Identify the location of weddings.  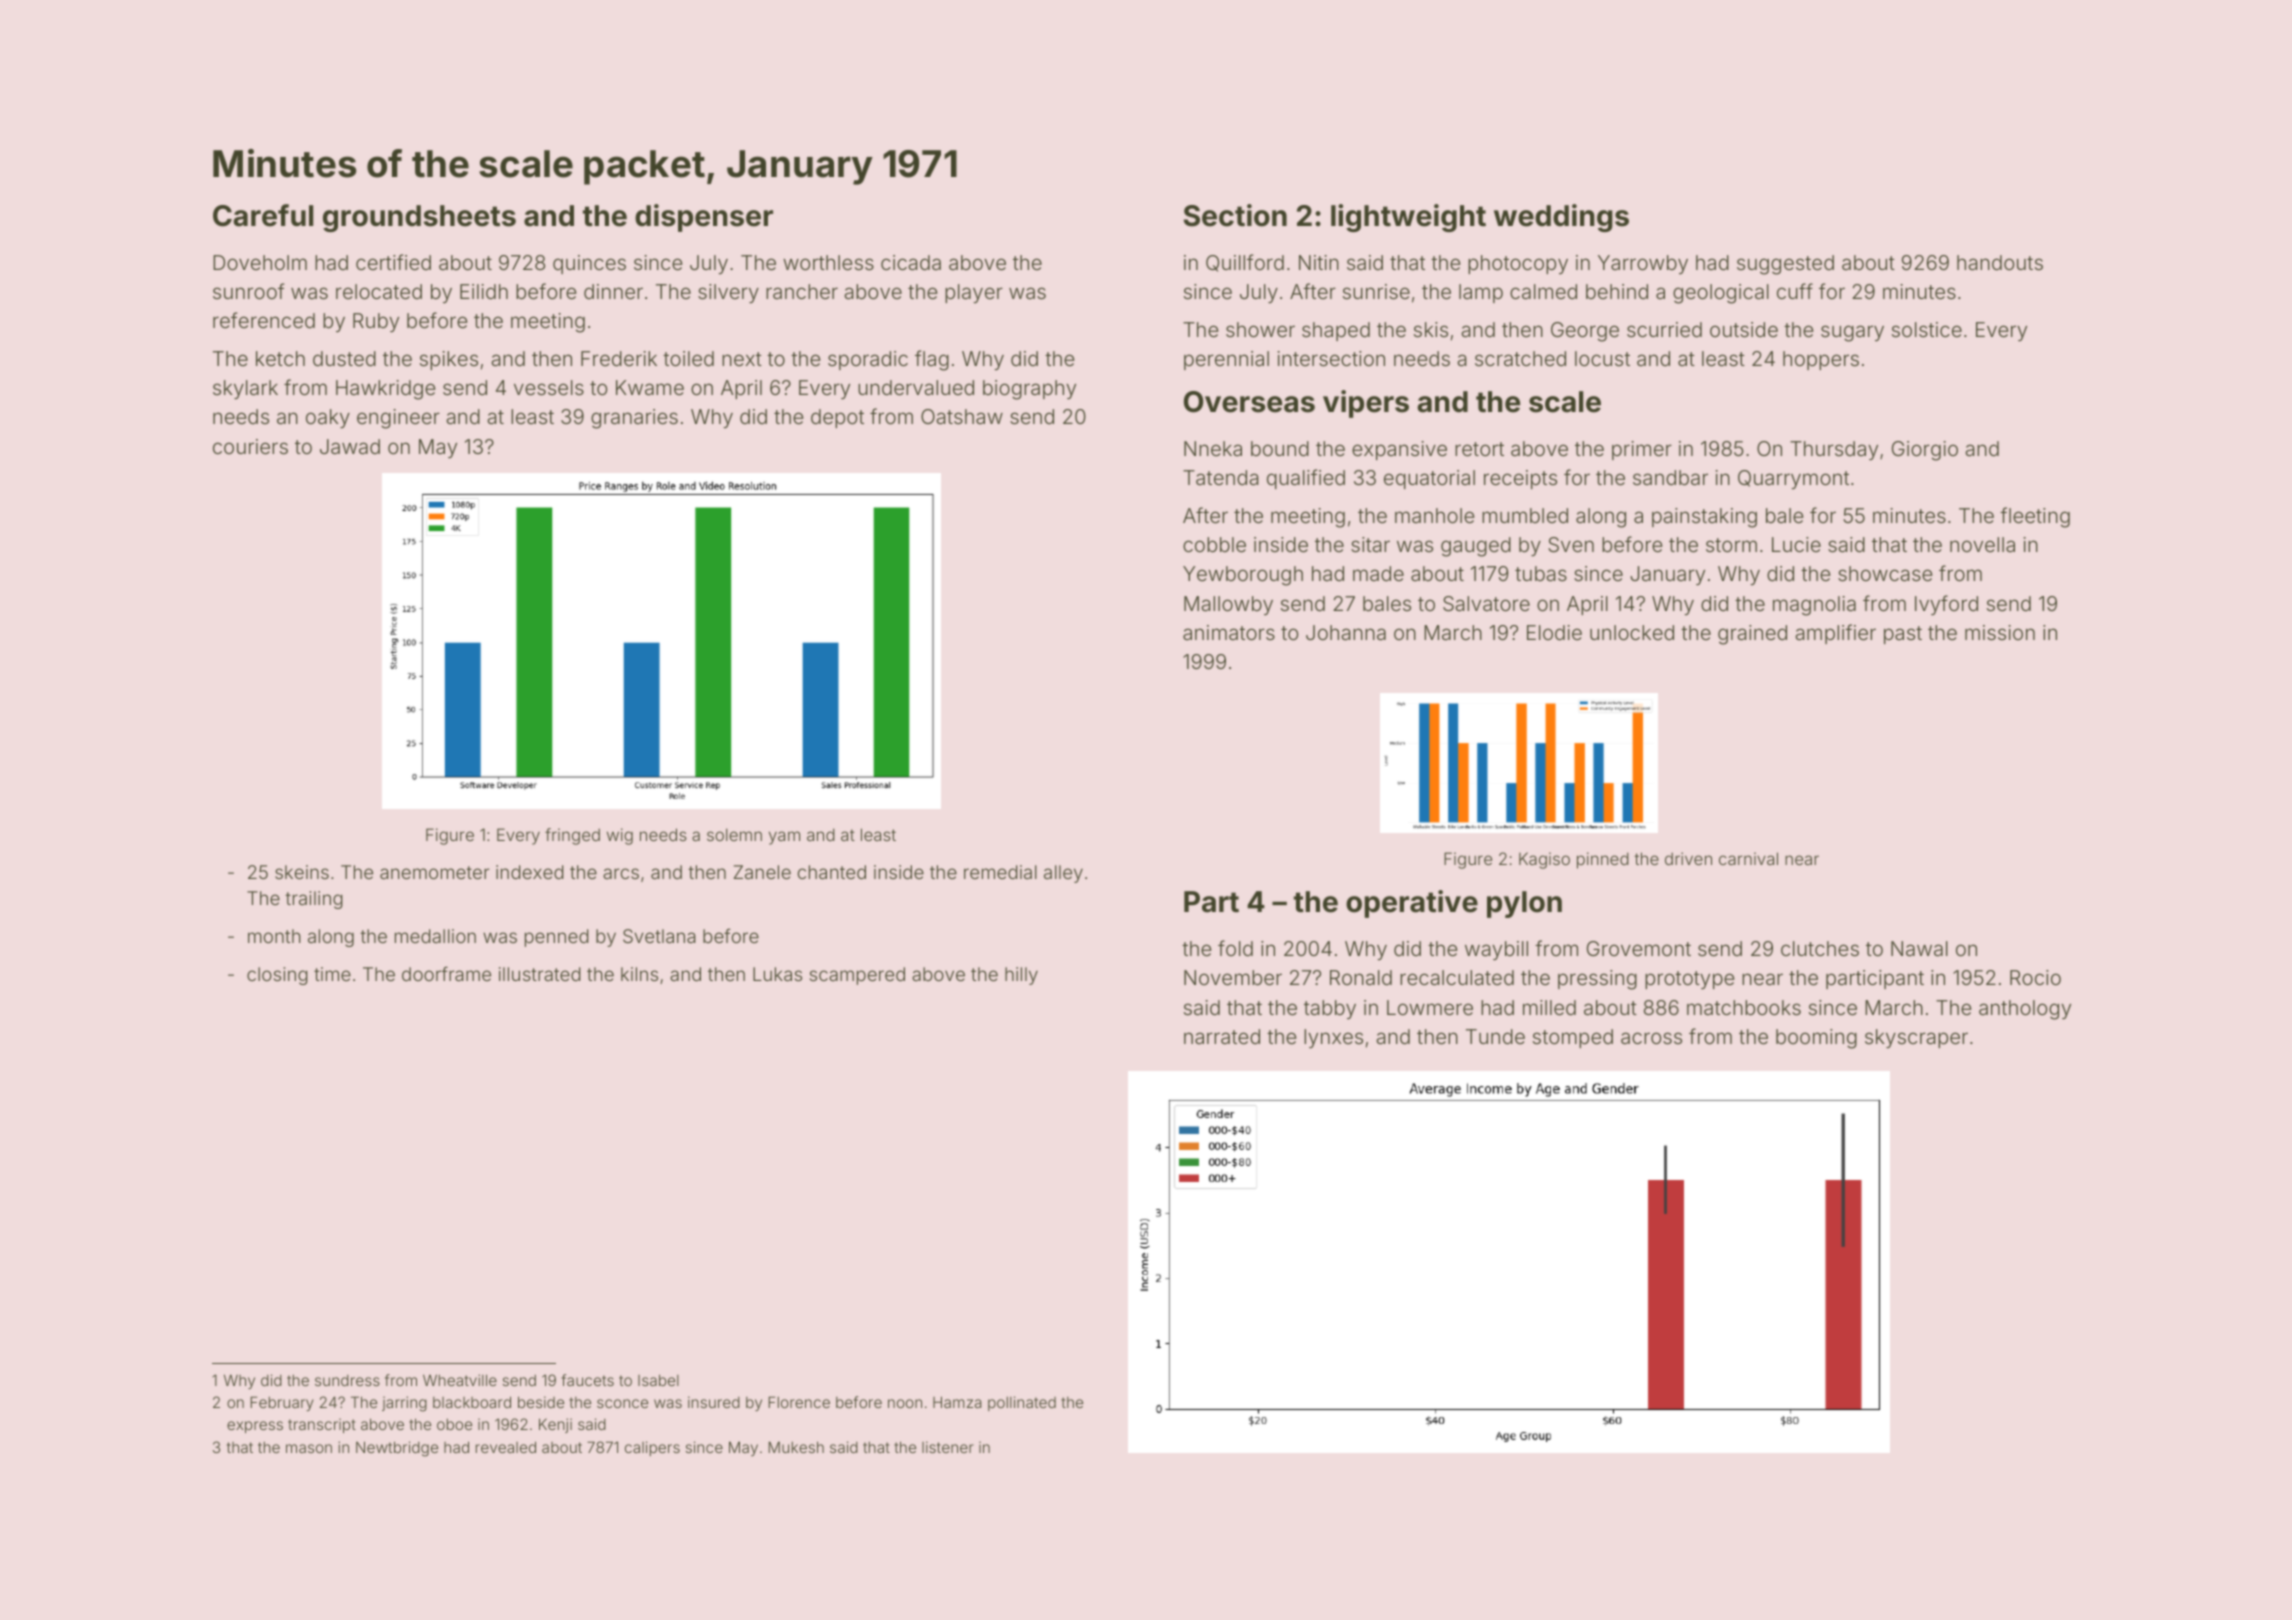
(1561, 218).
